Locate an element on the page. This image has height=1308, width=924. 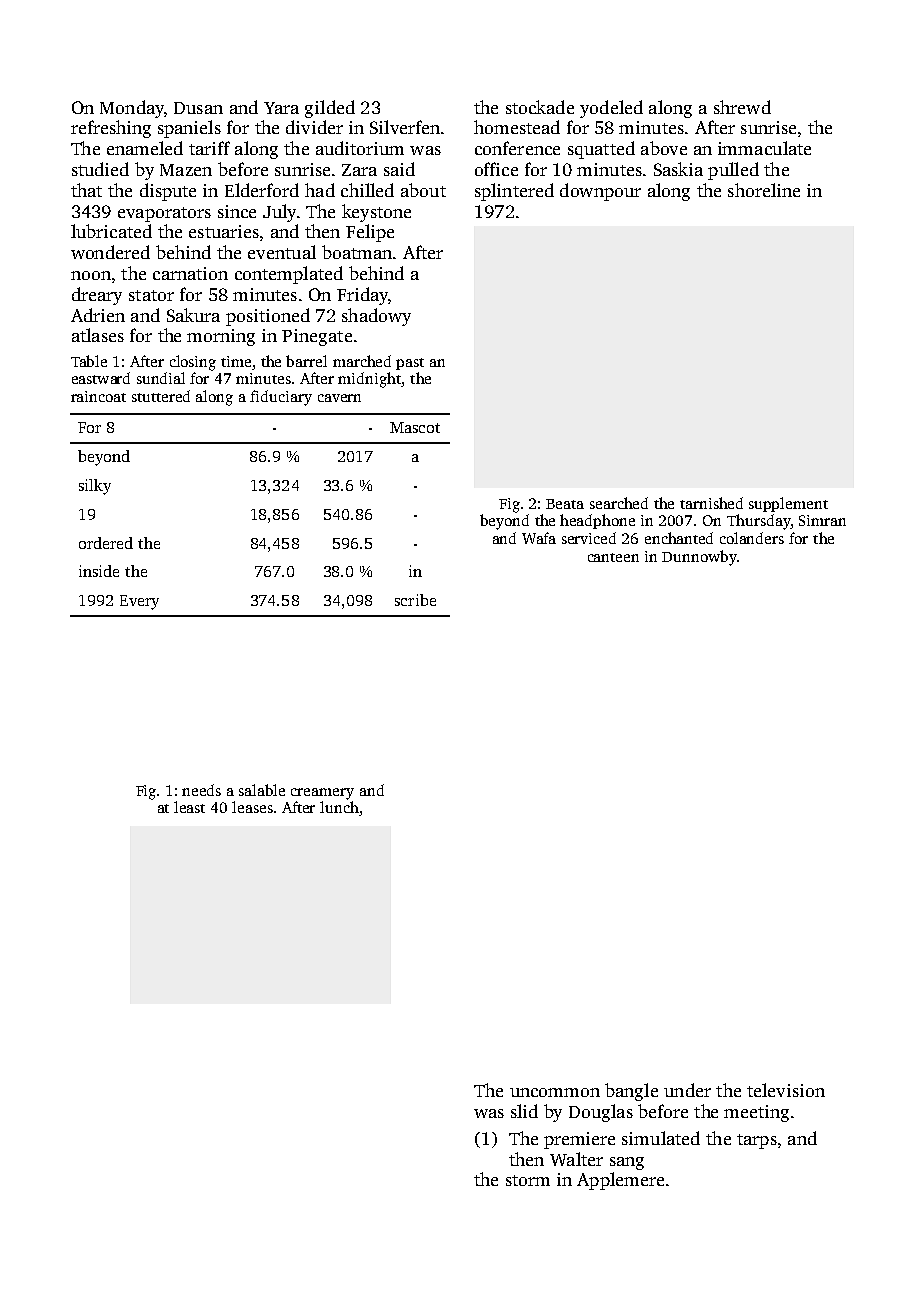
Every is located at coordinates (139, 602).
